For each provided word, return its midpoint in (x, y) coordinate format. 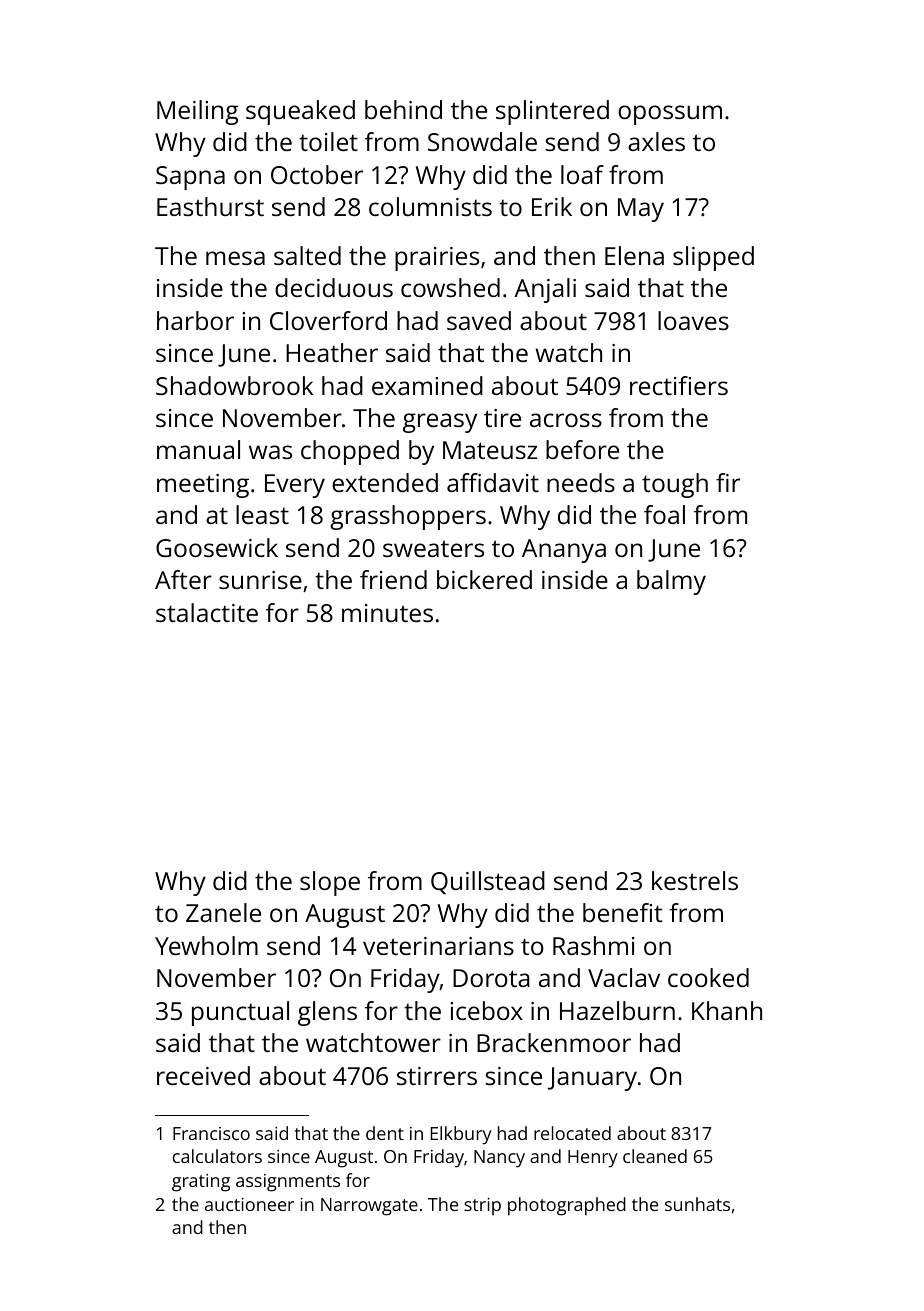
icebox (487, 1010)
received (203, 1075)
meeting (203, 486)
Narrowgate (369, 1207)
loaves (693, 320)
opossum (670, 115)
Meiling (197, 112)
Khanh (727, 1010)
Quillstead (488, 882)
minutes (387, 613)
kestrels (695, 880)
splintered (552, 112)
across (566, 420)
